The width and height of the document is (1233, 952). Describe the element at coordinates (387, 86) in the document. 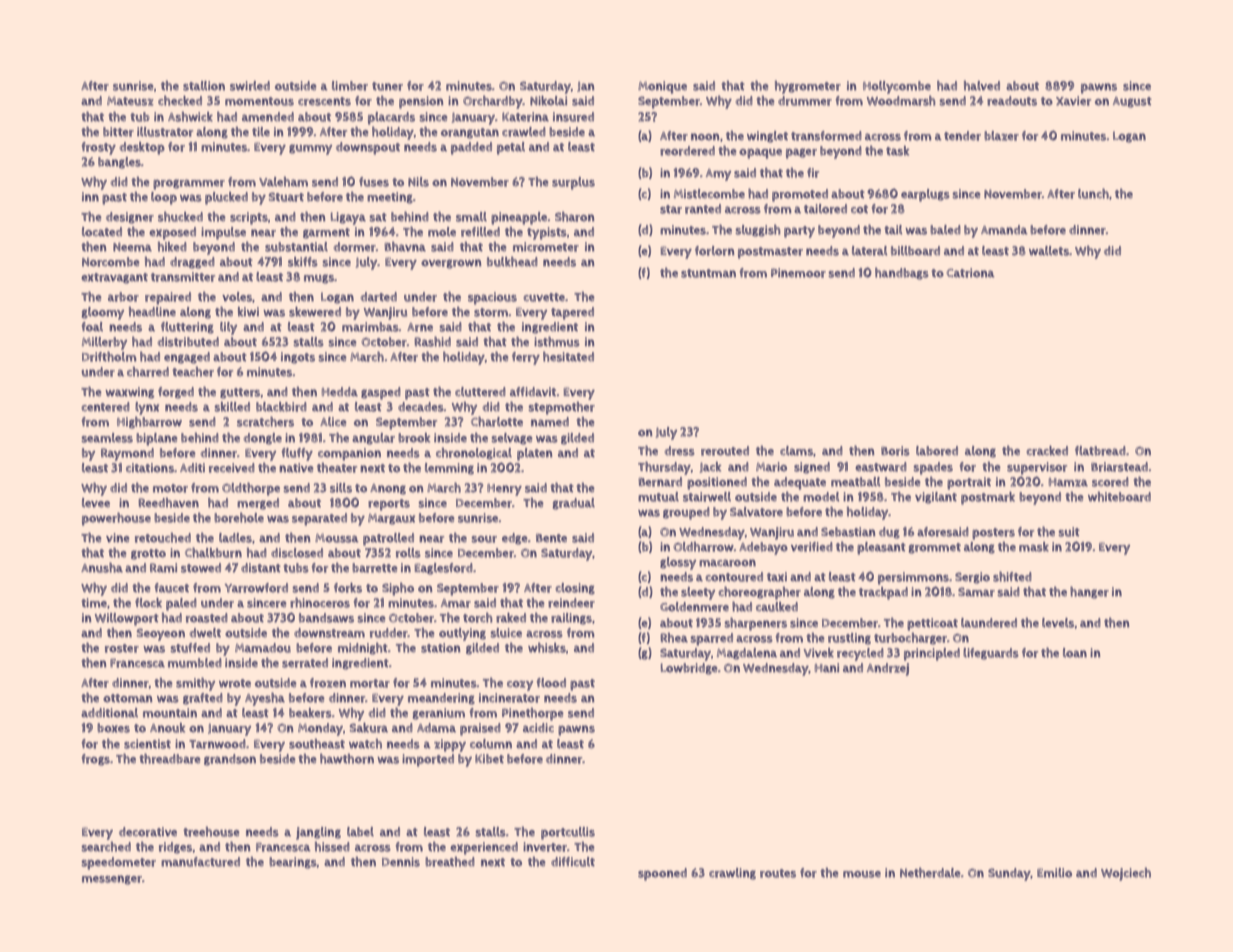

I see `tuner` at that location.
